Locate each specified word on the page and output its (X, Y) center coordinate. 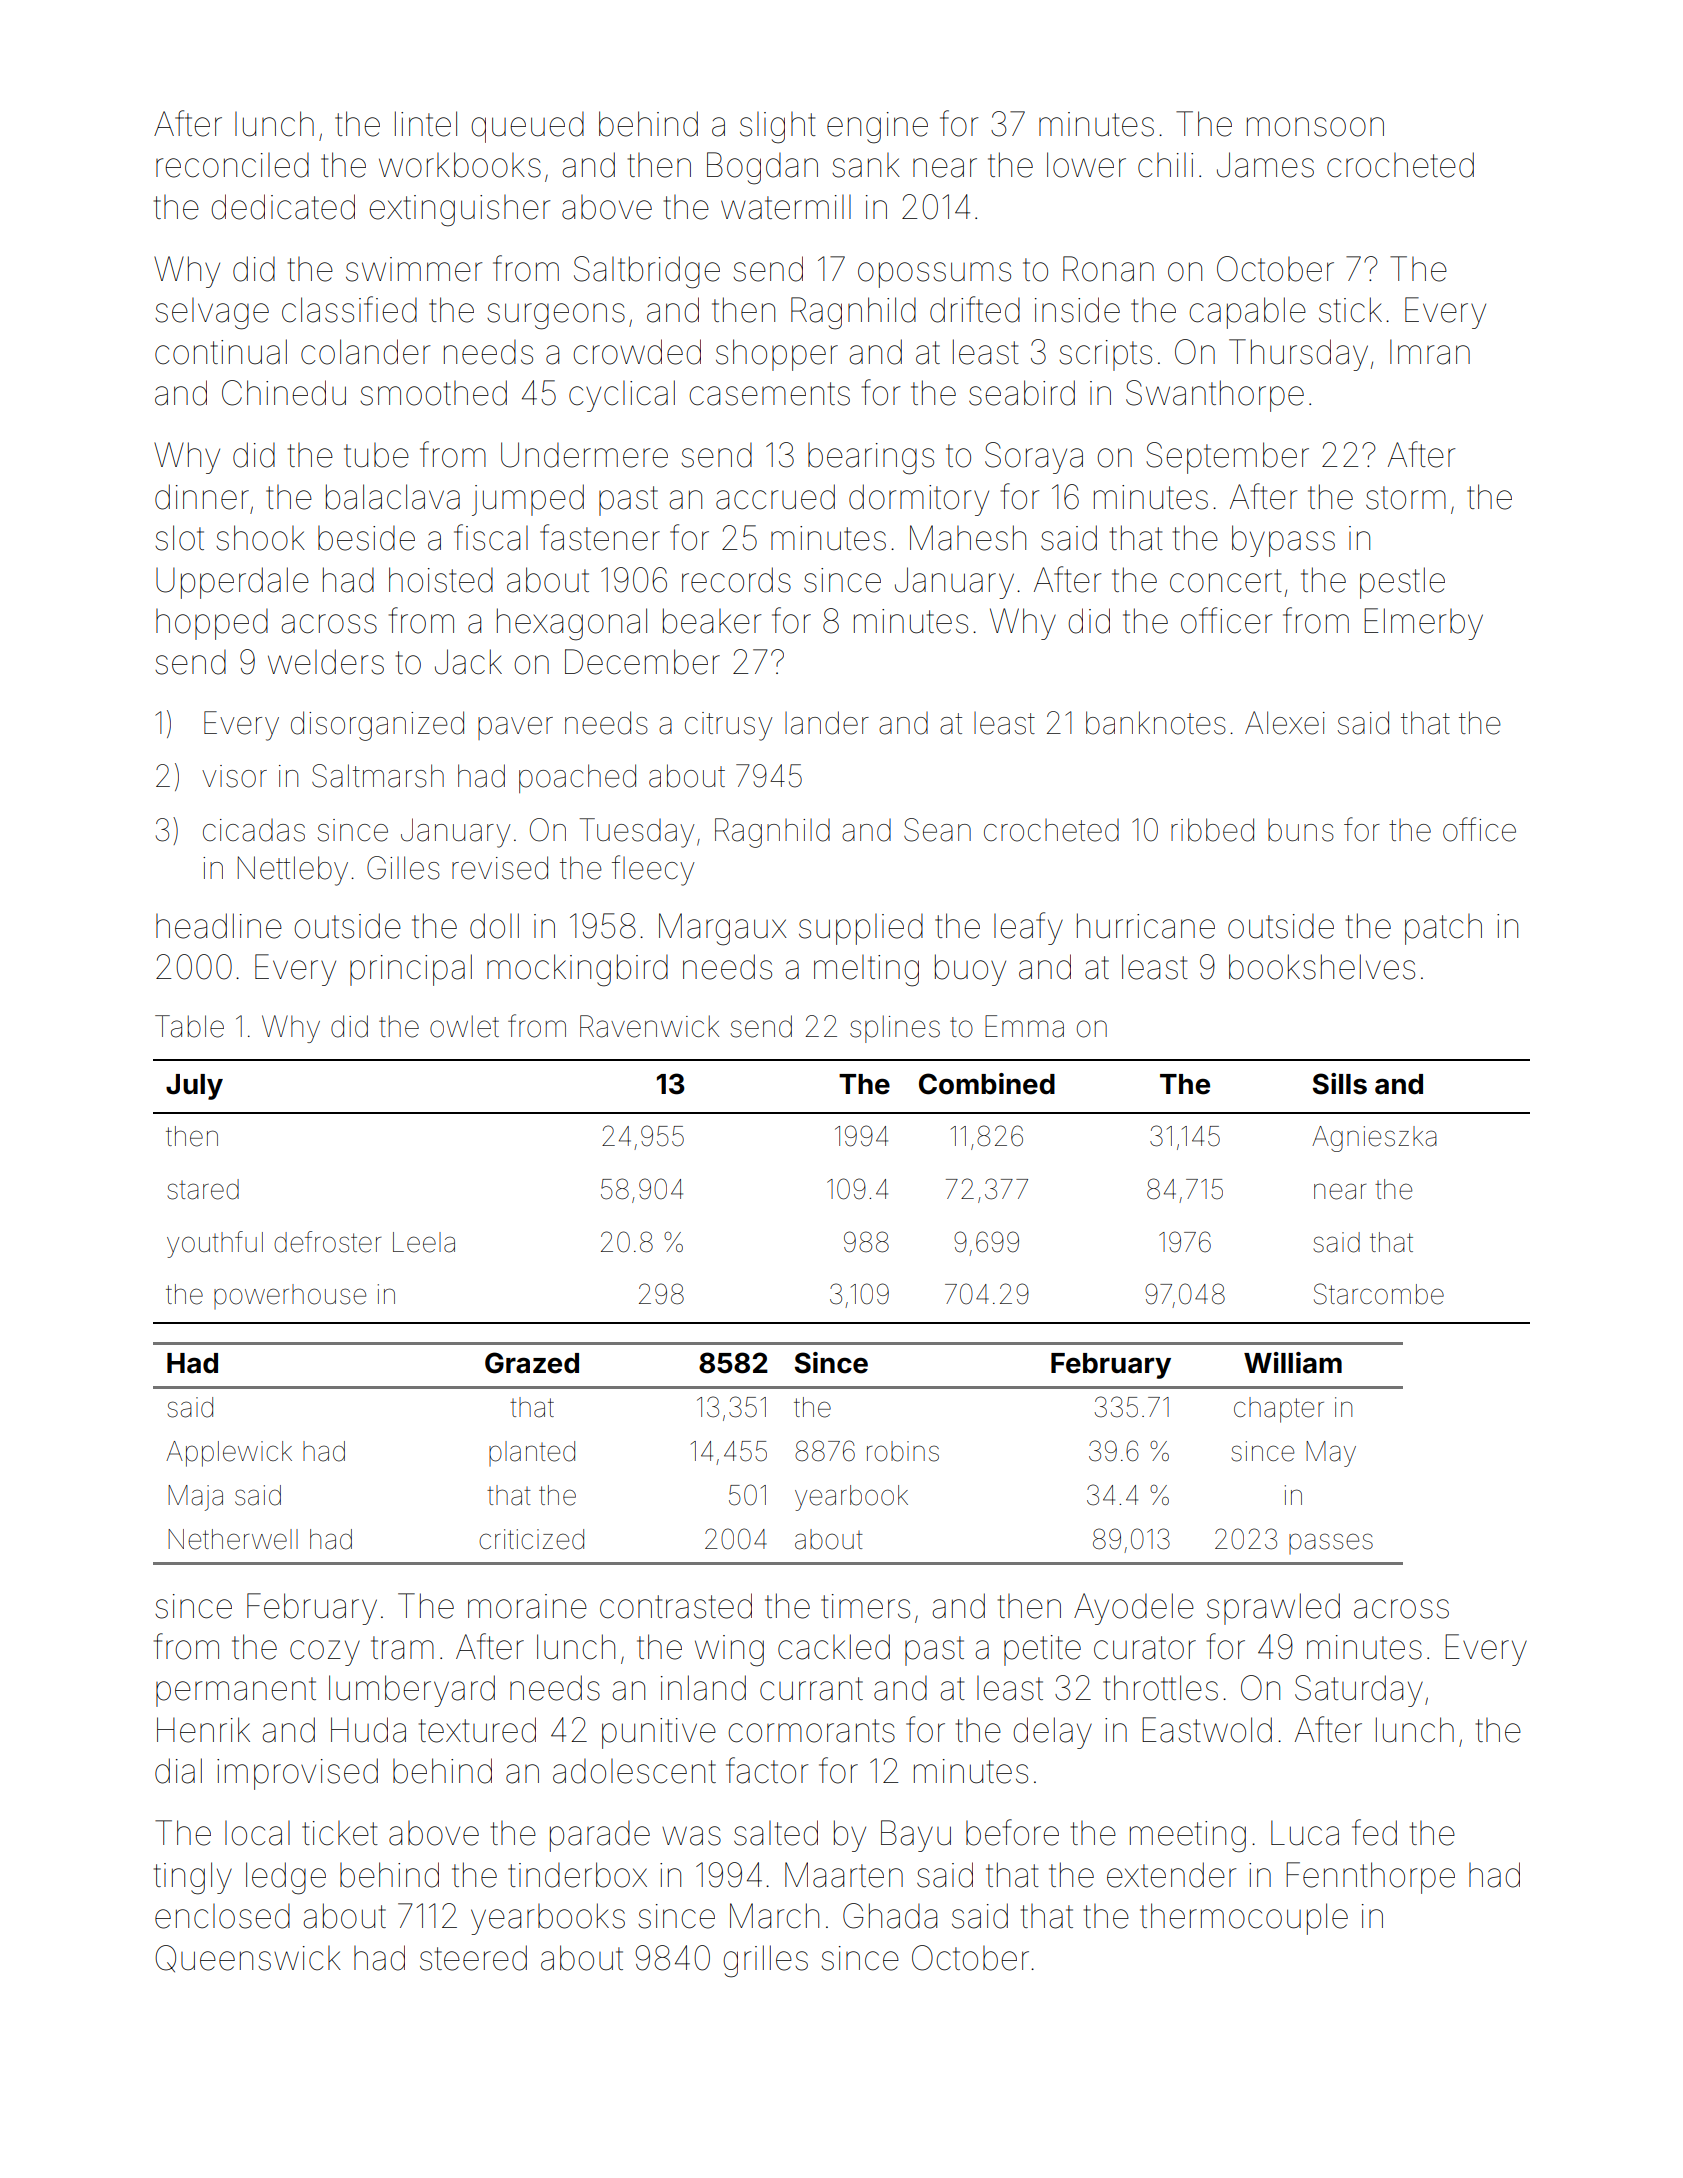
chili (1165, 165)
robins (903, 1451)
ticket (340, 1833)
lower (1086, 165)
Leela (424, 1242)
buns (1301, 830)
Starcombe (1379, 1294)
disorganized (377, 726)
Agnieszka (1374, 1139)
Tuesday (637, 833)
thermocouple (1244, 1919)
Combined (987, 1084)
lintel (426, 124)
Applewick (229, 1454)
